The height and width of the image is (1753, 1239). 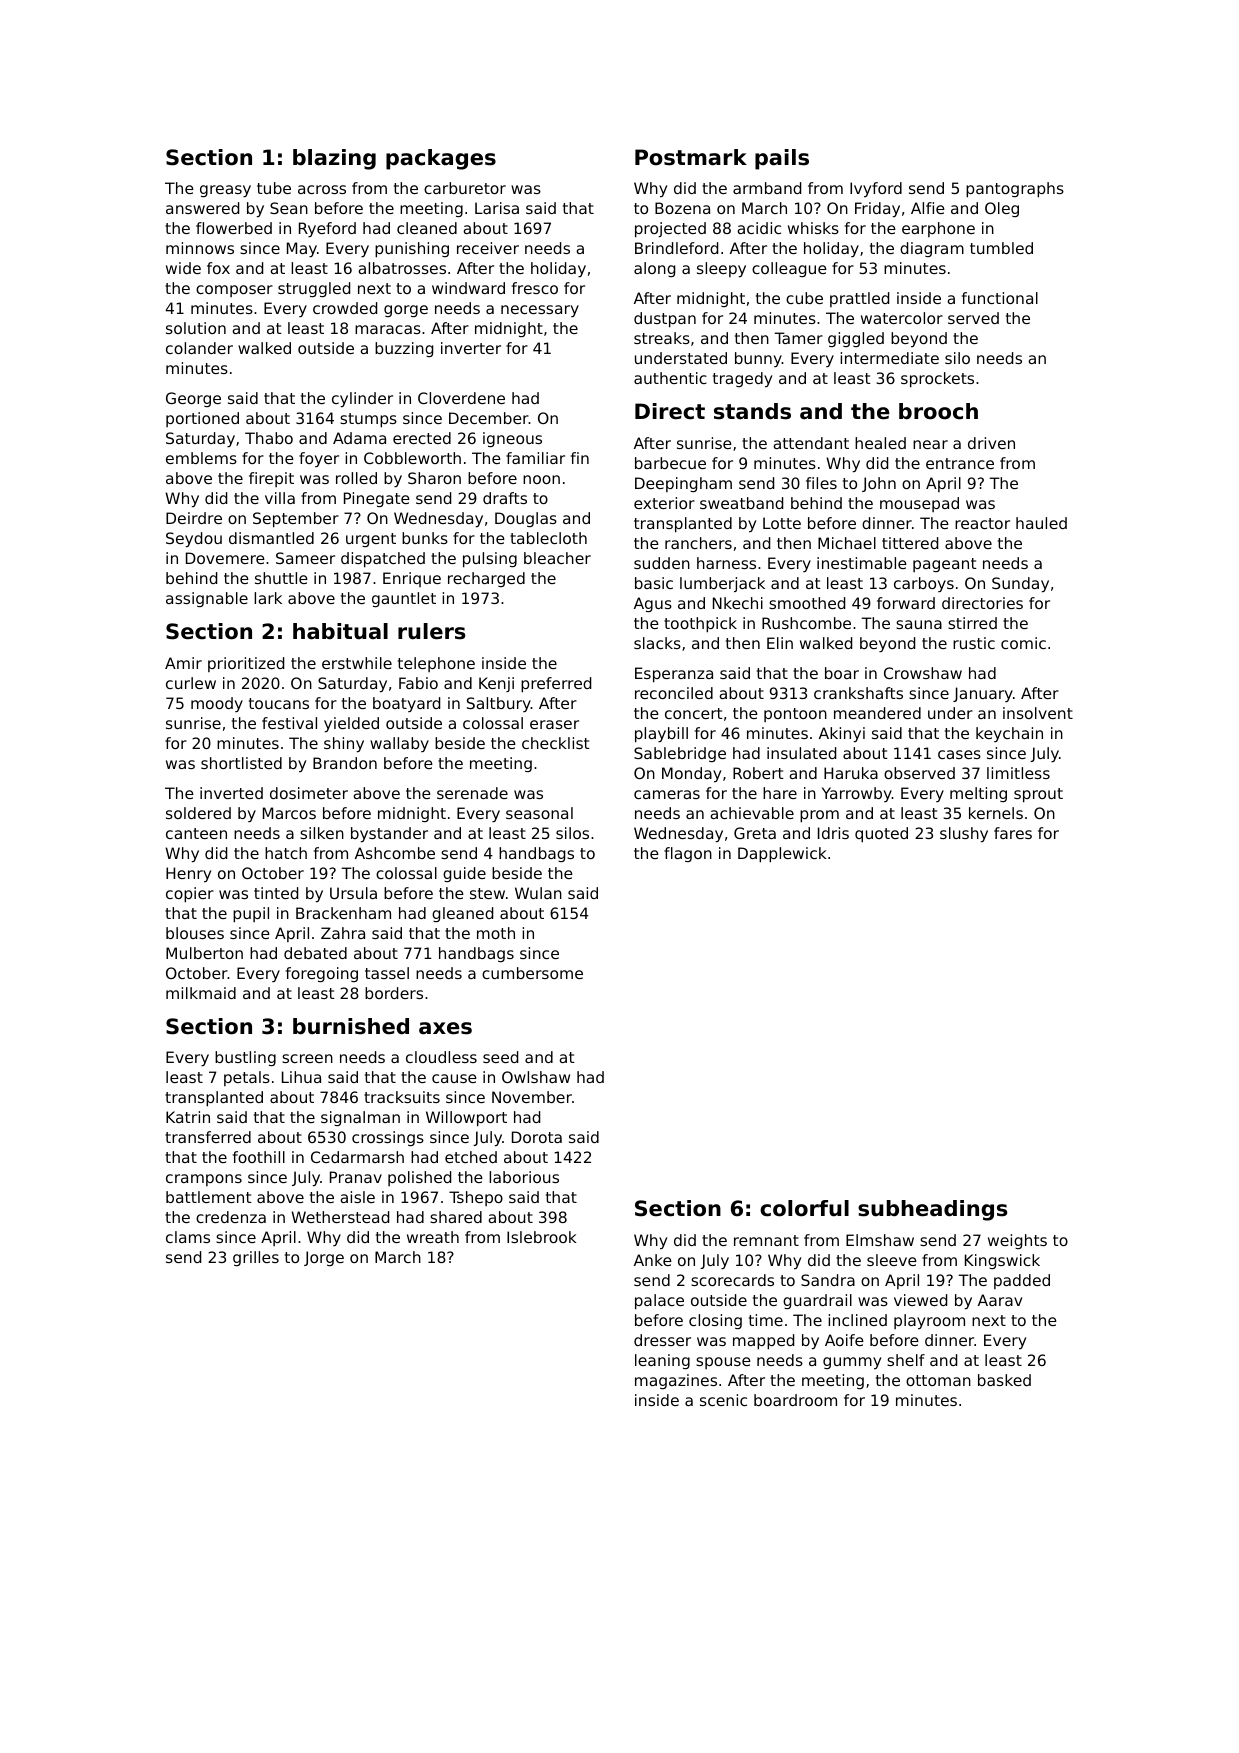 What do you see at coordinates (190, 895) in the image?
I see `copier` at bounding box center [190, 895].
